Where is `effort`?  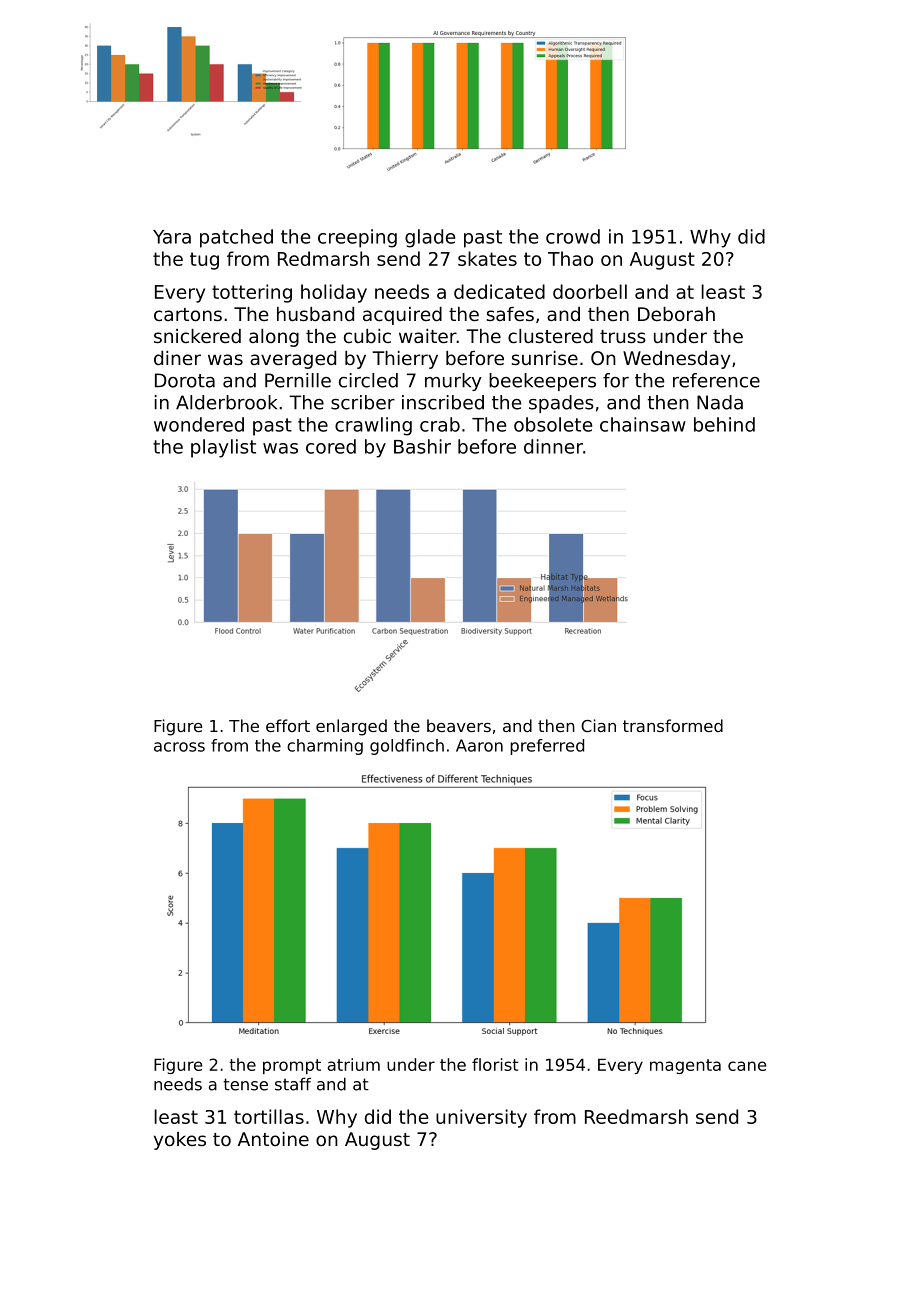
effort is located at coordinates (288, 725).
